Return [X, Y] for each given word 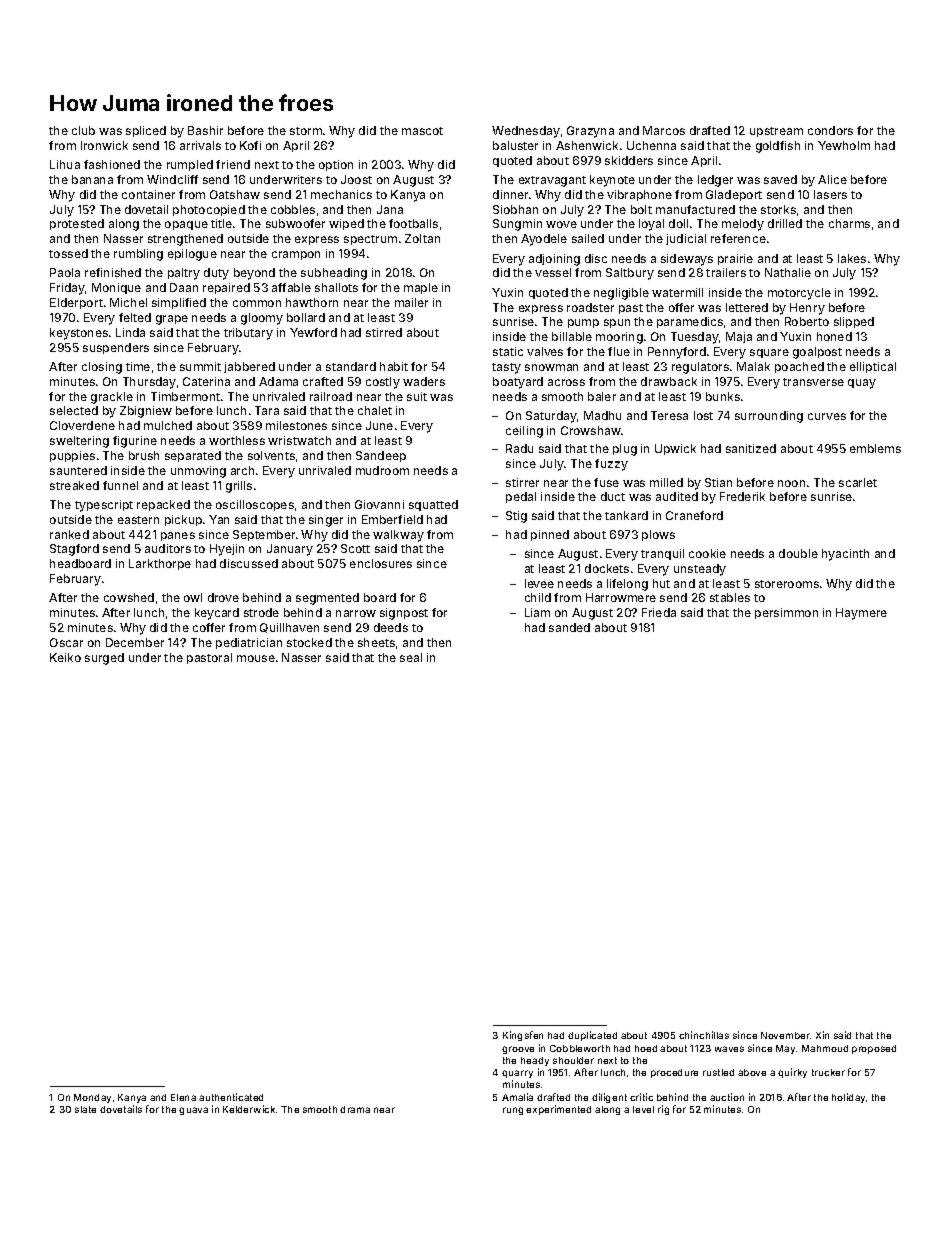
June [379, 425]
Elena [183, 1097]
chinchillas [704, 1035]
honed [834, 336]
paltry [184, 274]
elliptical [873, 367]
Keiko [65, 657]
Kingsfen [523, 1036]
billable [572, 336]
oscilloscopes [255, 505]
